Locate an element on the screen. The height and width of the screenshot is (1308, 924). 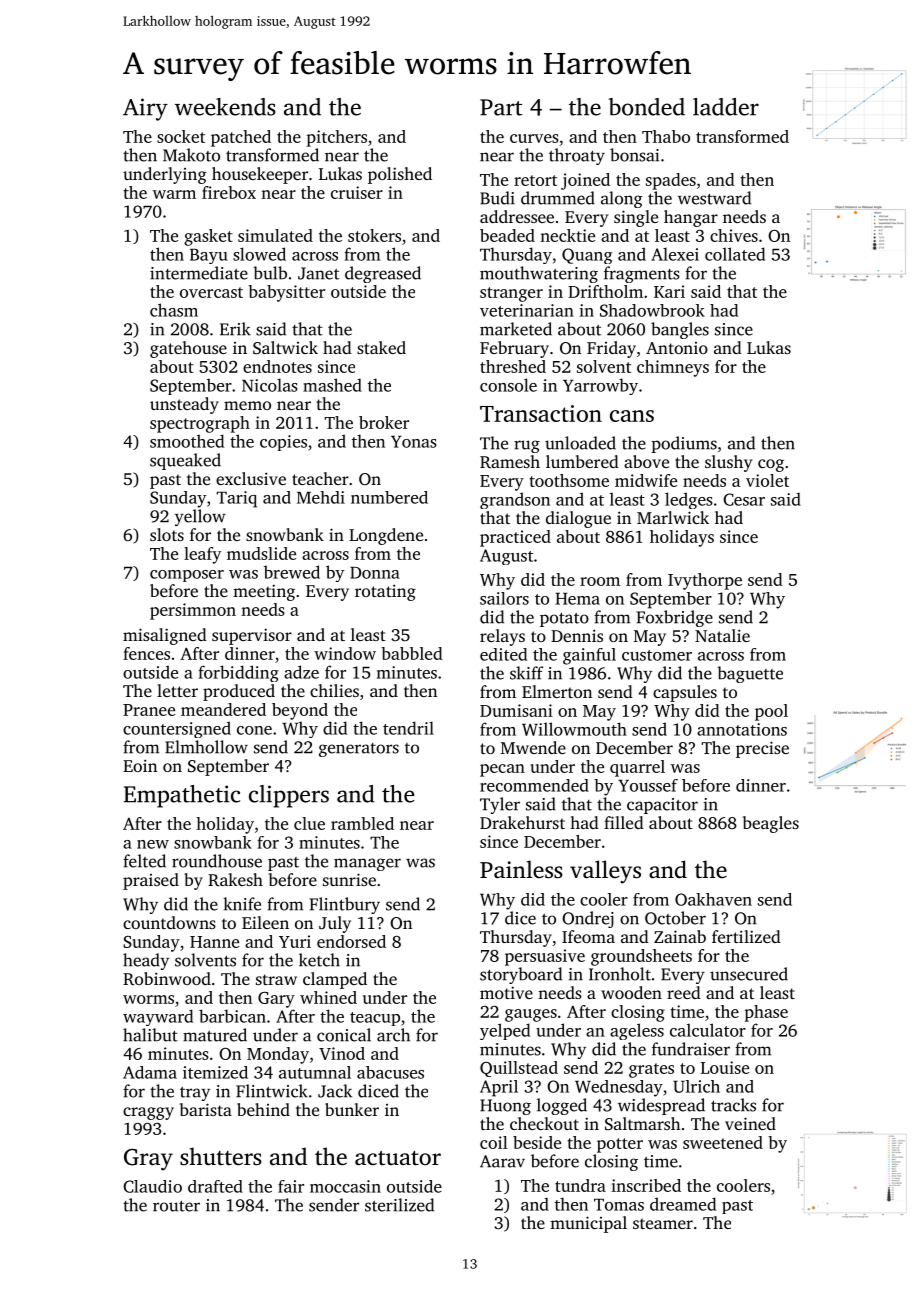
chimneys is located at coordinates (673, 368).
